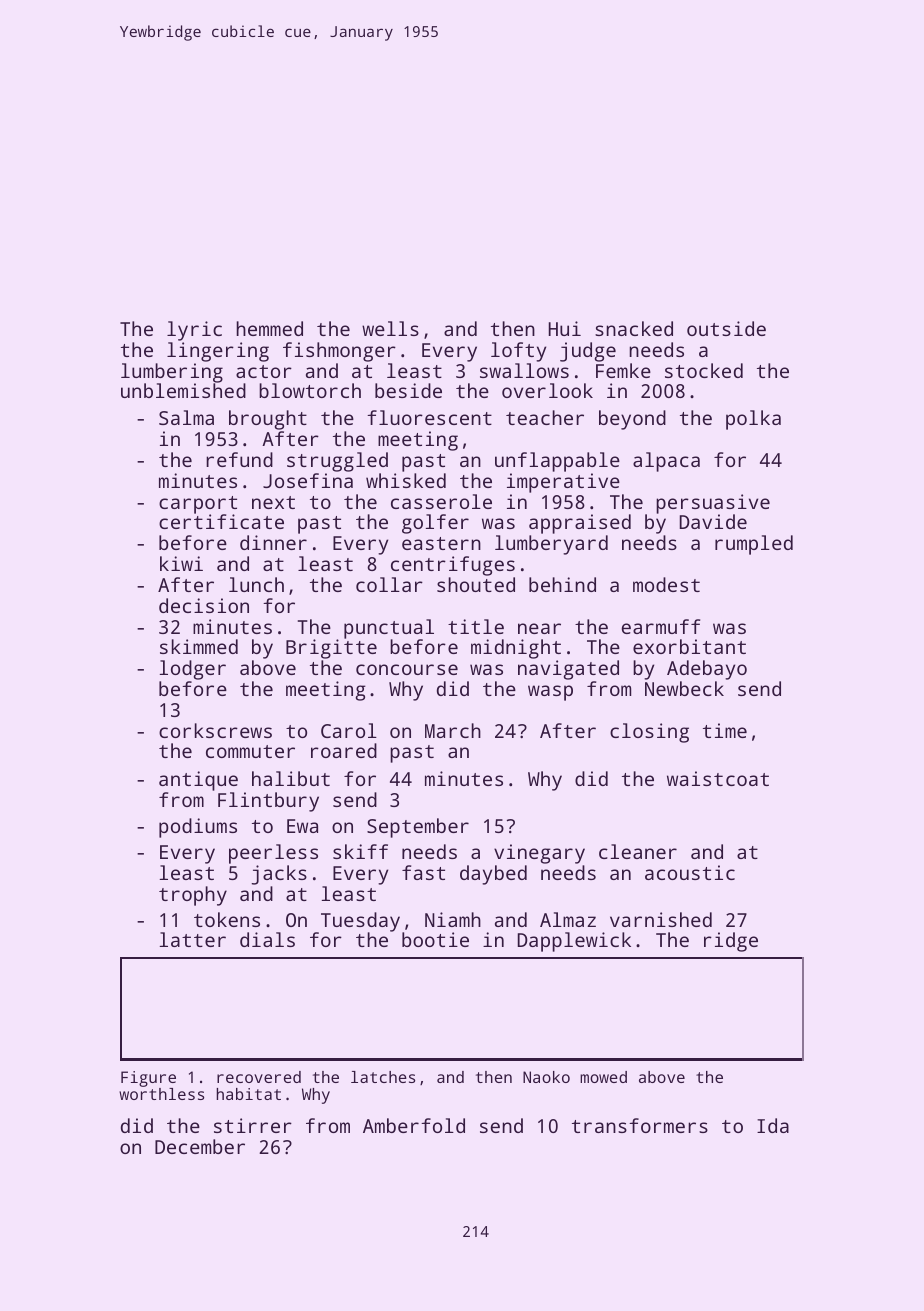 This screenshot has width=924, height=1311. What do you see at coordinates (640, 1125) in the screenshot?
I see `transformers` at bounding box center [640, 1125].
